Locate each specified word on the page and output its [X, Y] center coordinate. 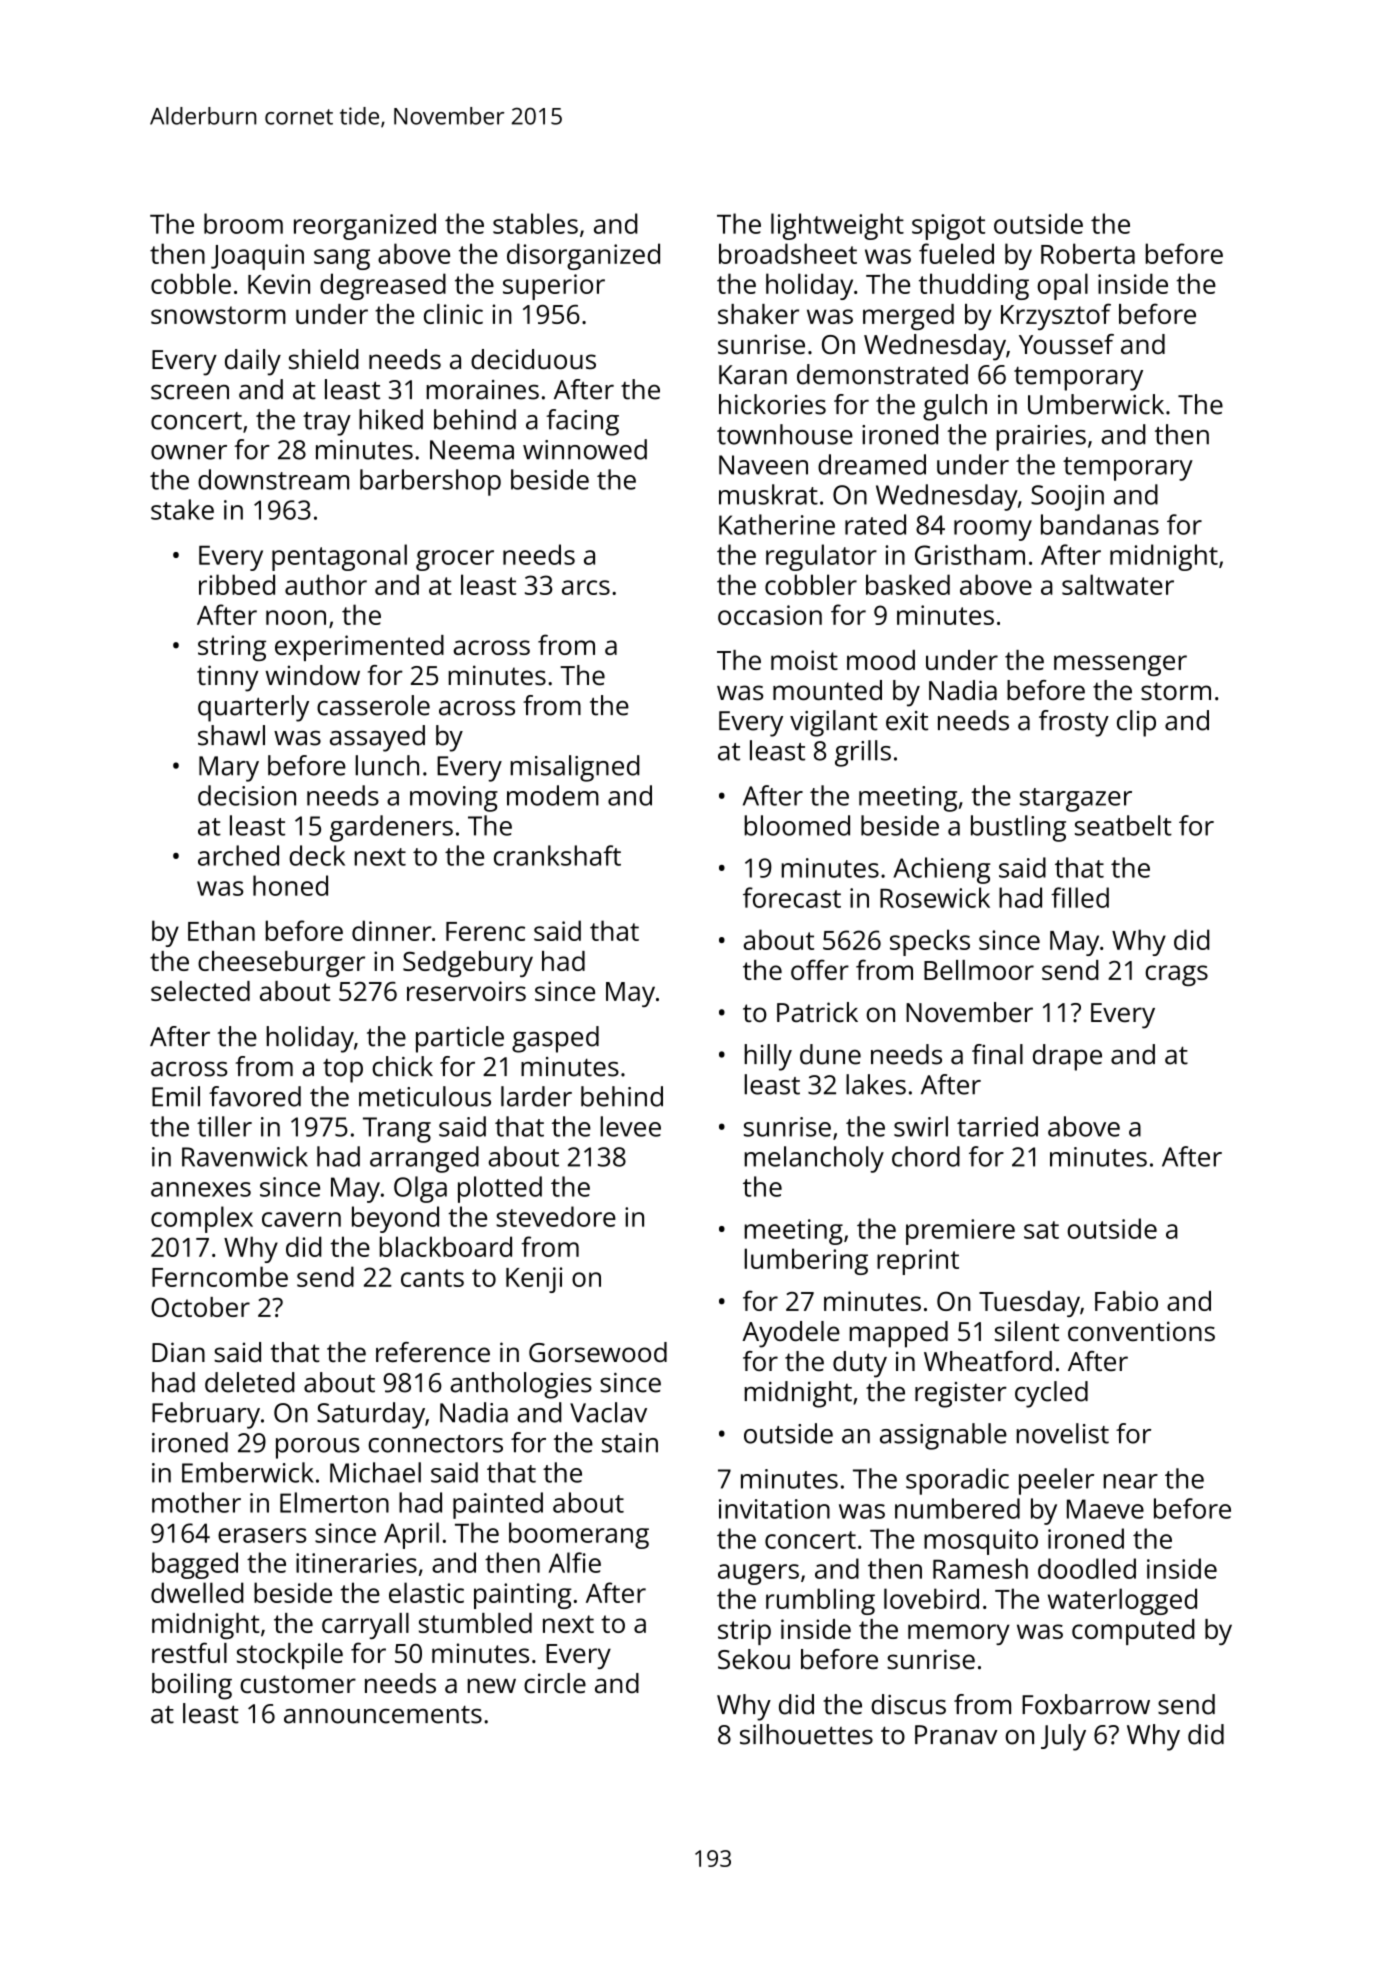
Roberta [1088, 253]
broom [243, 223]
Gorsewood [598, 1352]
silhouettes [806, 1734]
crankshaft [557, 855]
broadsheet [788, 253]
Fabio [1126, 1301]
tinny [227, 678]
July [1063, 1737]
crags [1176, 975]
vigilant [834, 723]
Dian [178, 1352]
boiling [192, 1686]
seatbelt [1123, 825]
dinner [392, 930]
